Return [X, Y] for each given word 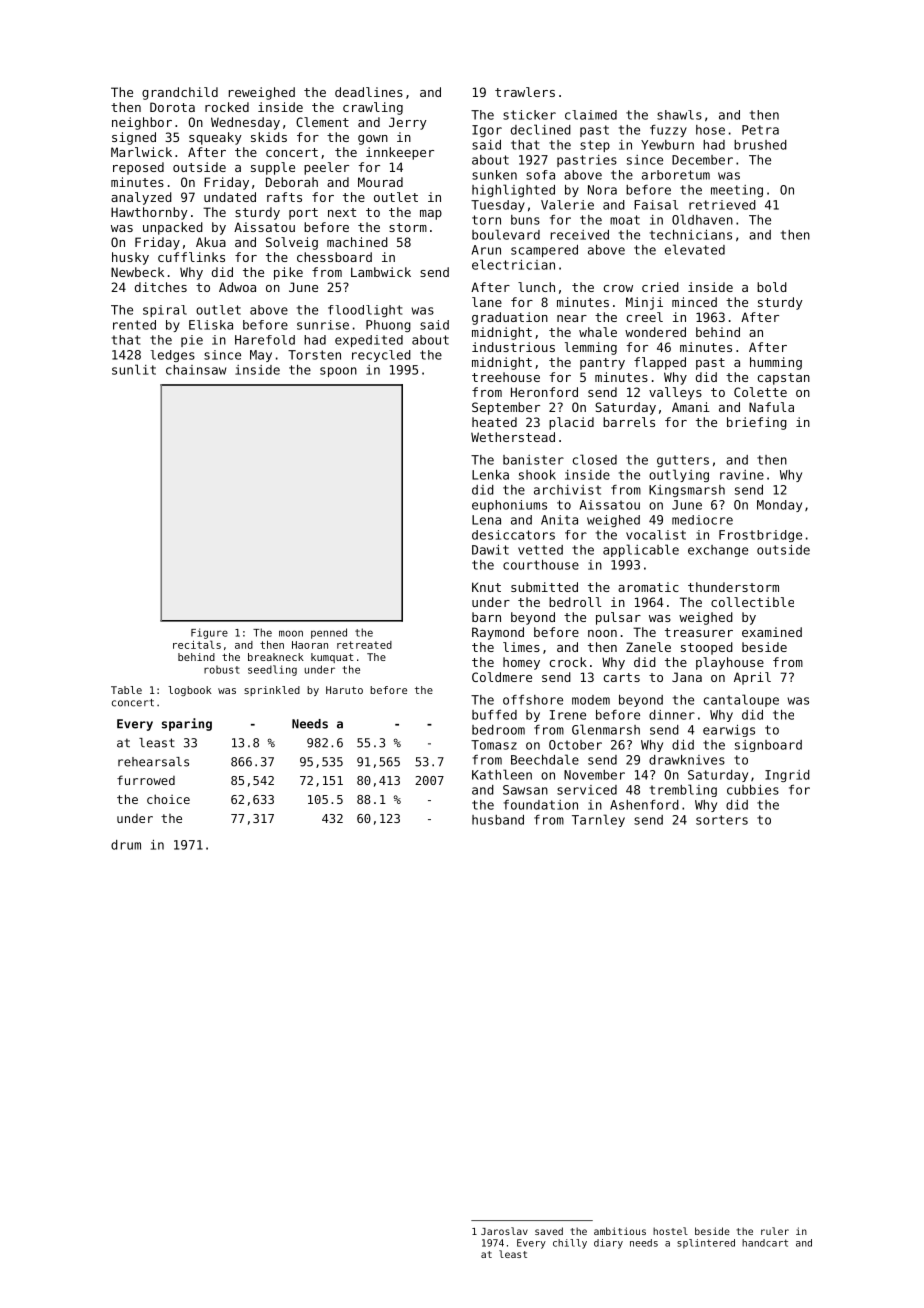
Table [126, 690]
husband [498, 820]
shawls [679, 115]
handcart [765, 1243]
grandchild [180, 93]
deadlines [369, 92]
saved [549, 1231]
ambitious [620, 1231]
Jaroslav [504, 1231]
